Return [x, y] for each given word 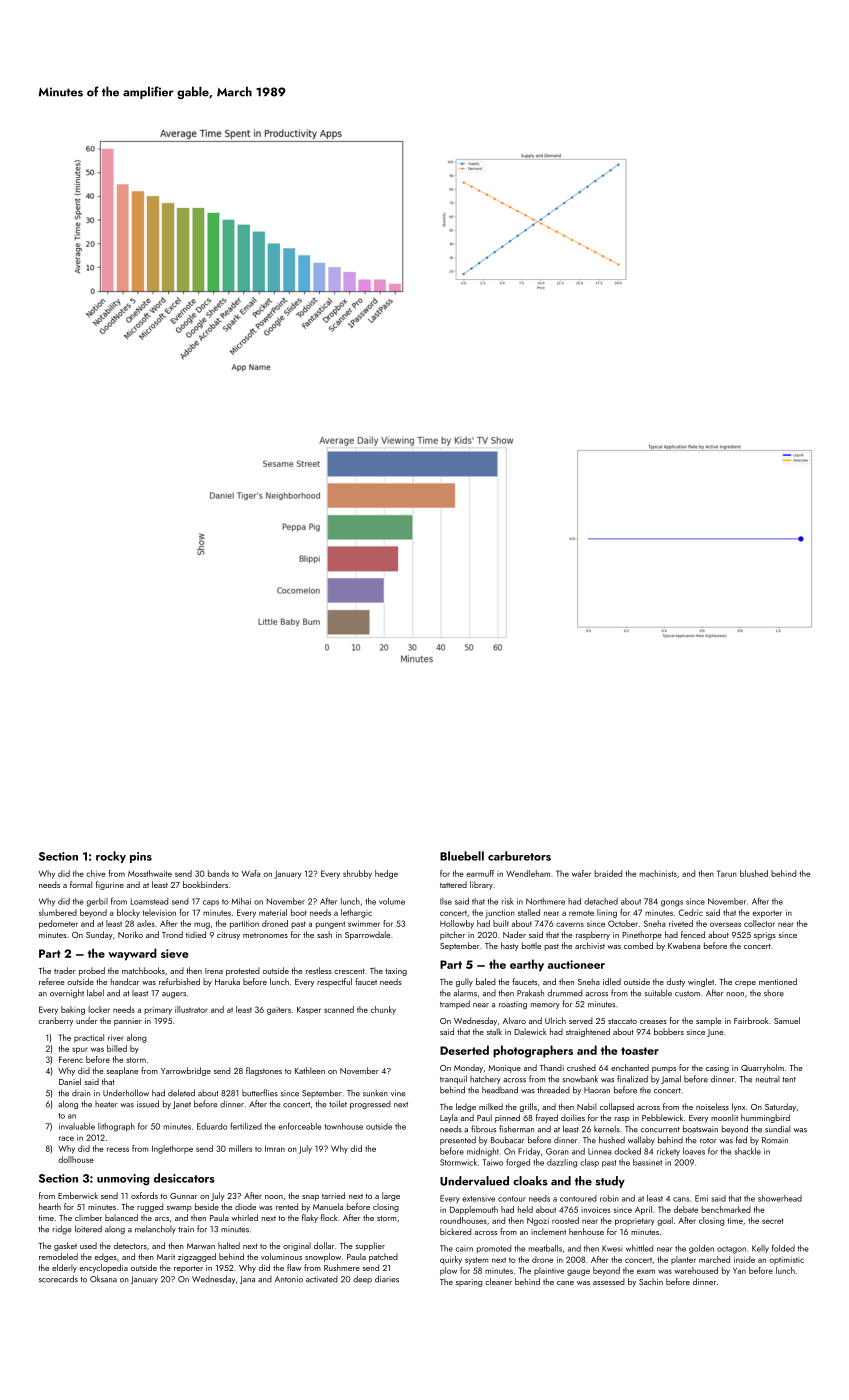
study [610, 1182]
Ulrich [555, 1020]
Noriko [130, 934]
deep [362, 1279]
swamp [179, 1209]
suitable [658, 993]
